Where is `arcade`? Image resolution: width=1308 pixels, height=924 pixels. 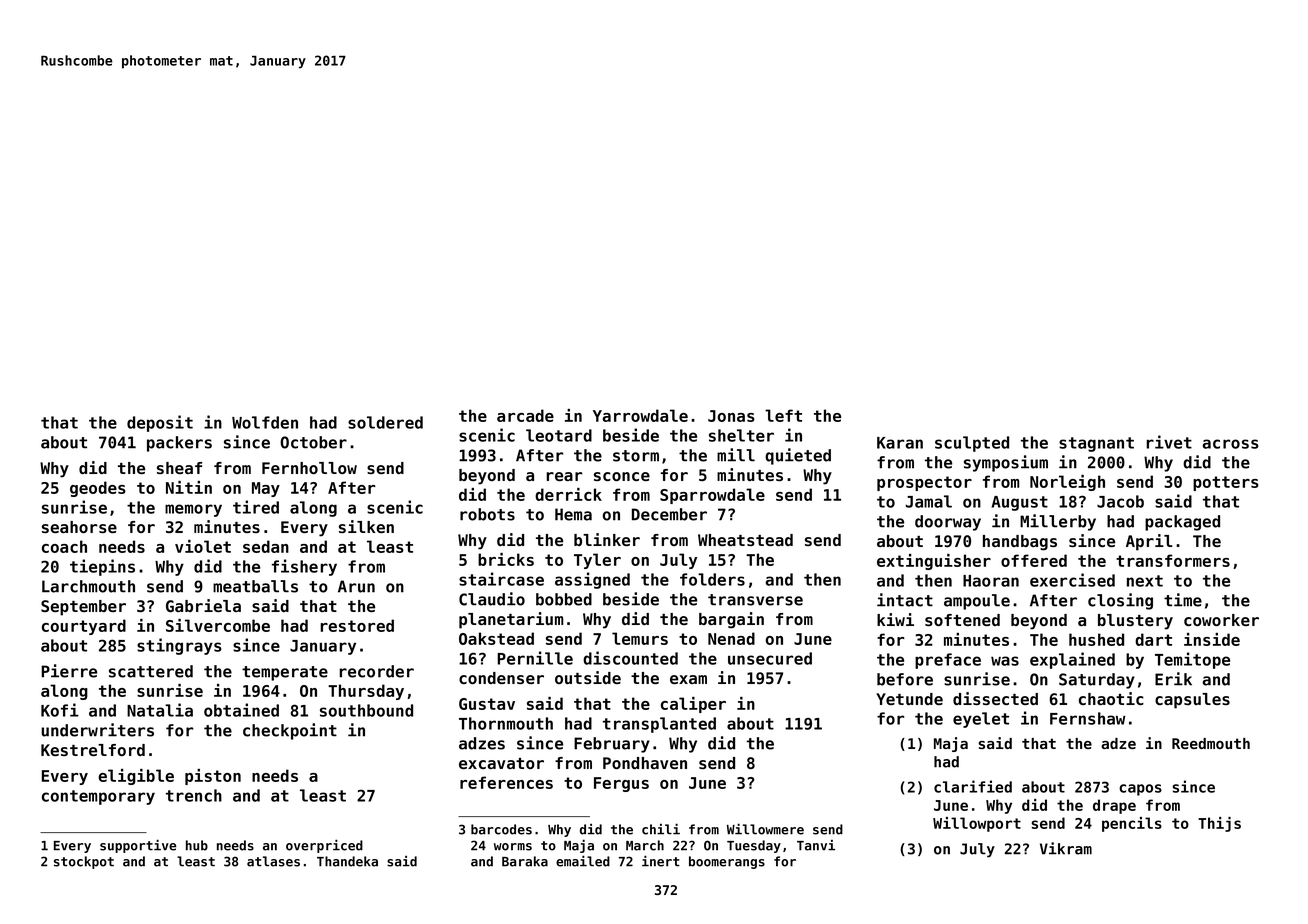 arcade is located at coordinates (525, 415).
